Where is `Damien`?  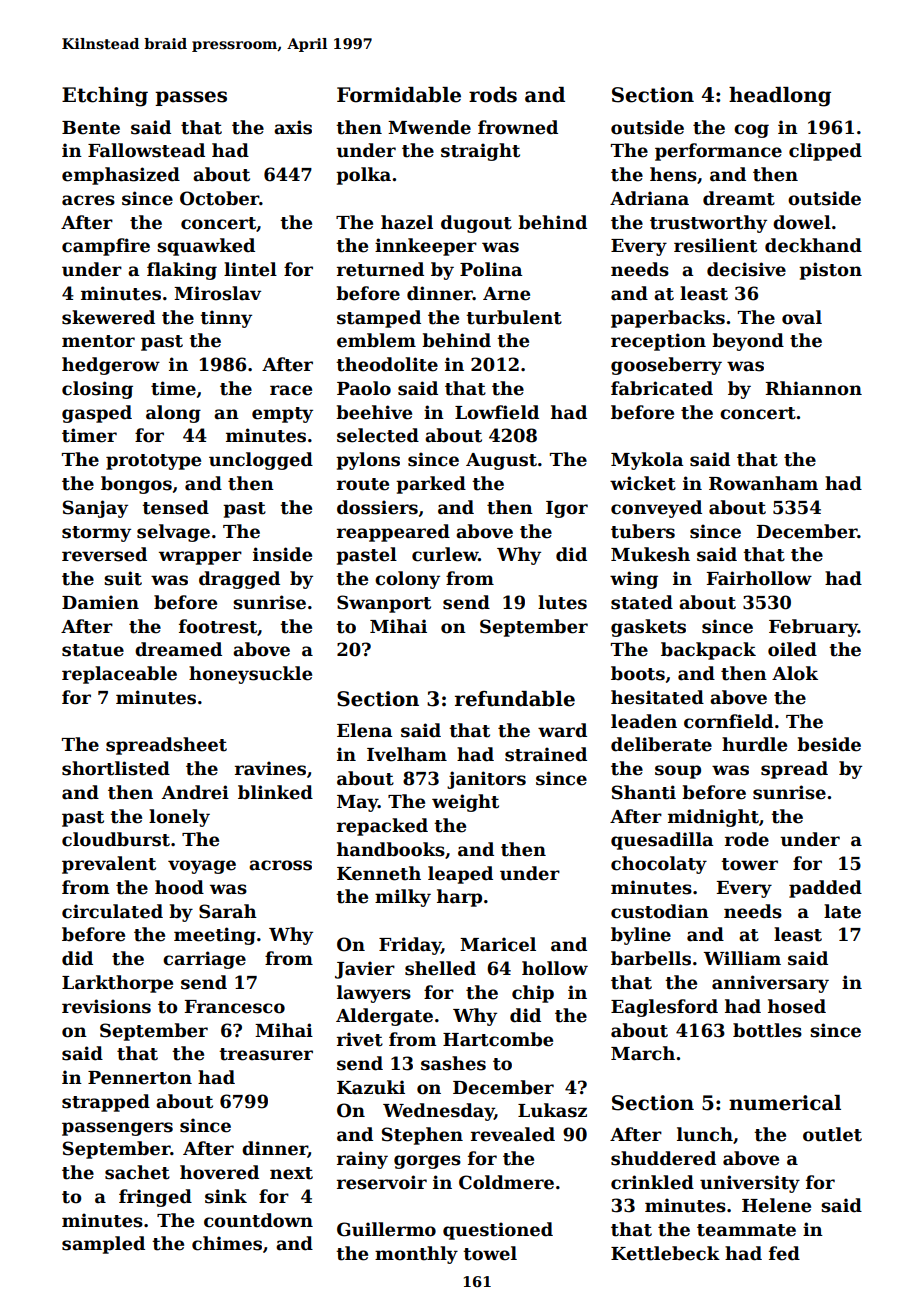 Damien is located at coordinates (100, 602).
